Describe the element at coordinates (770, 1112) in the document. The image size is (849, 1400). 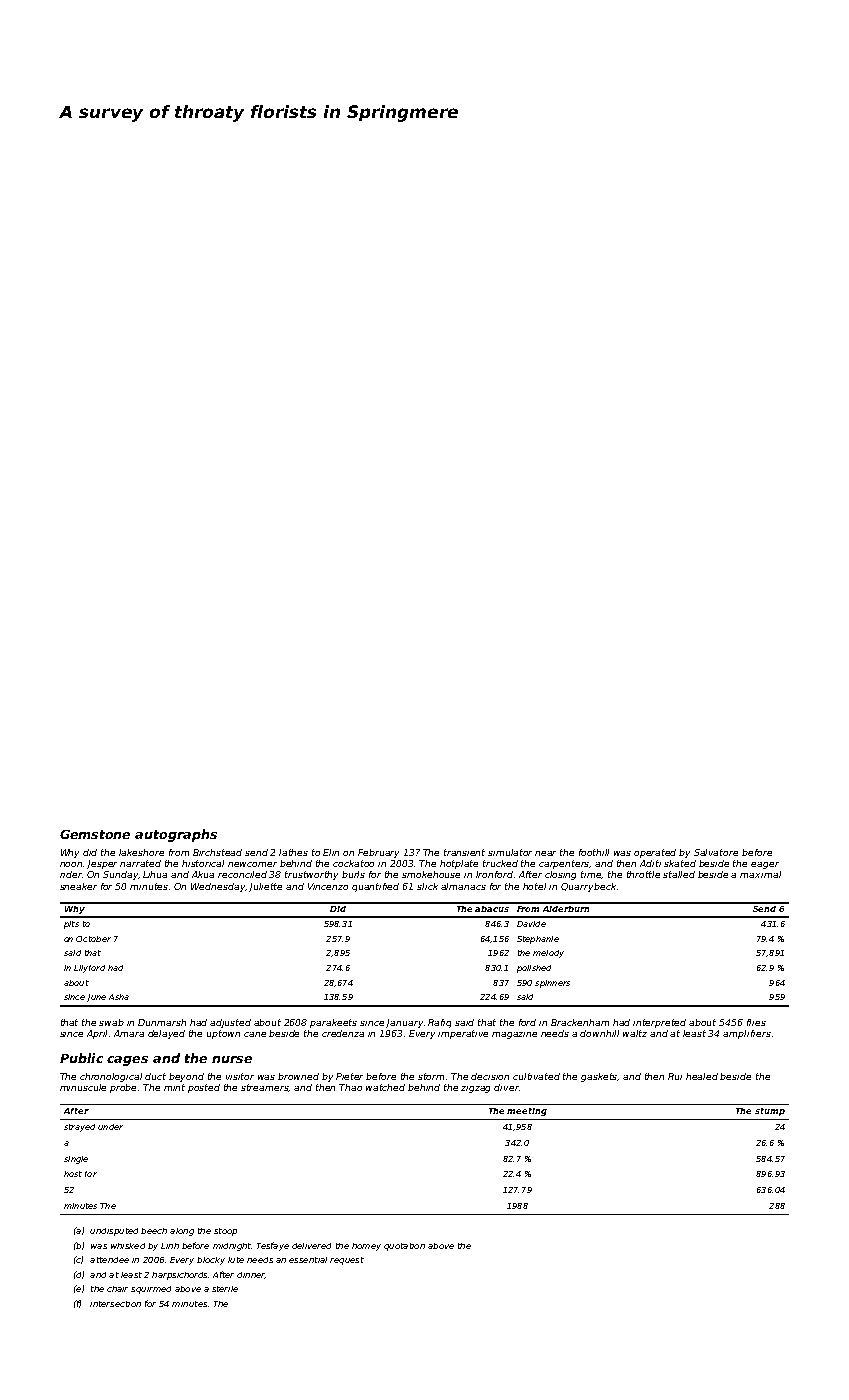
I see `stump` at that location.
